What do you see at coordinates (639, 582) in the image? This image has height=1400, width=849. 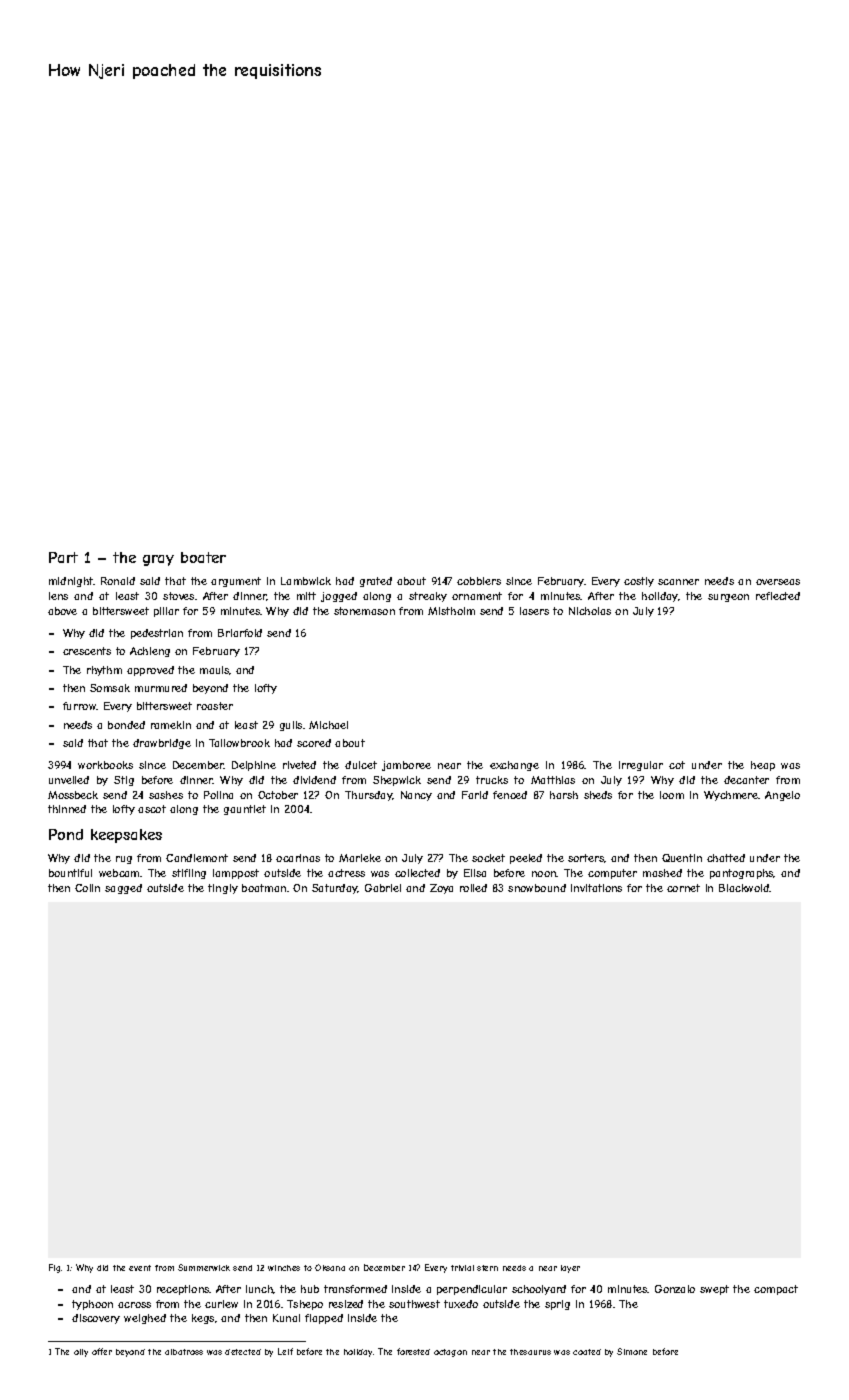 I see `costly` at bounding box center [639, 582].
